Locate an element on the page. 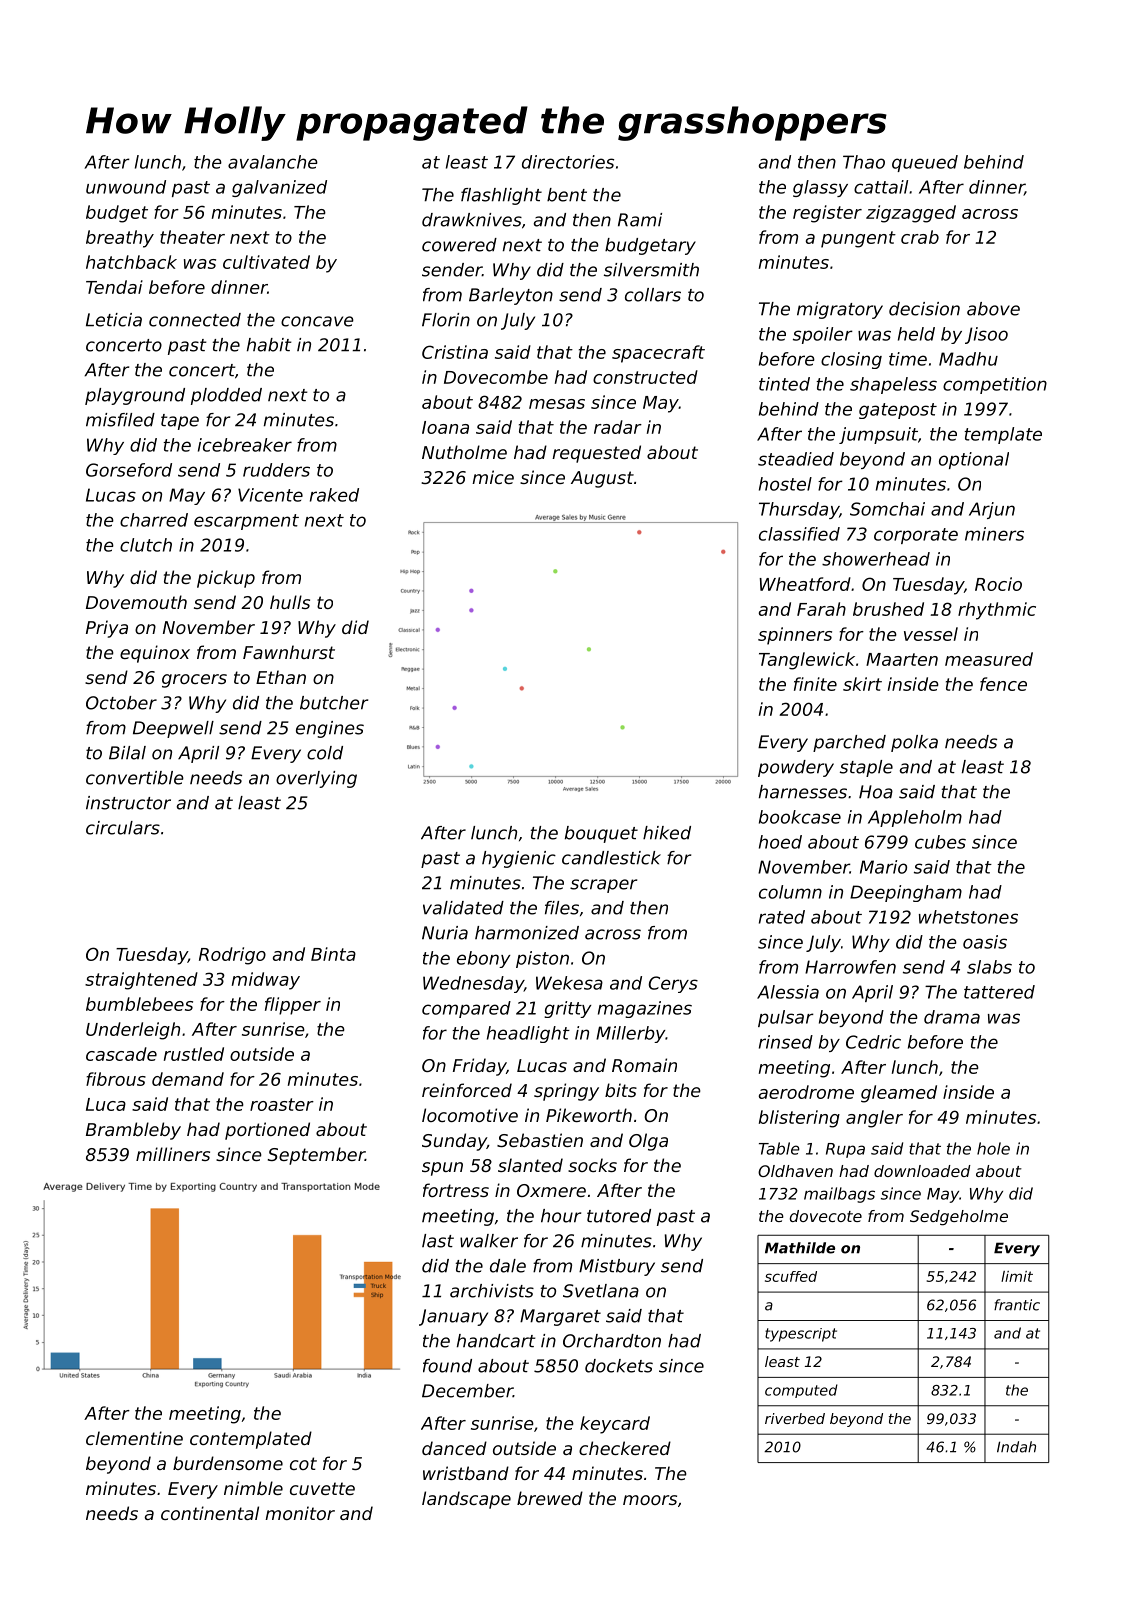 The height and width of the image is (1604, 1134). roaster is located at coordinates (282, 1104).
